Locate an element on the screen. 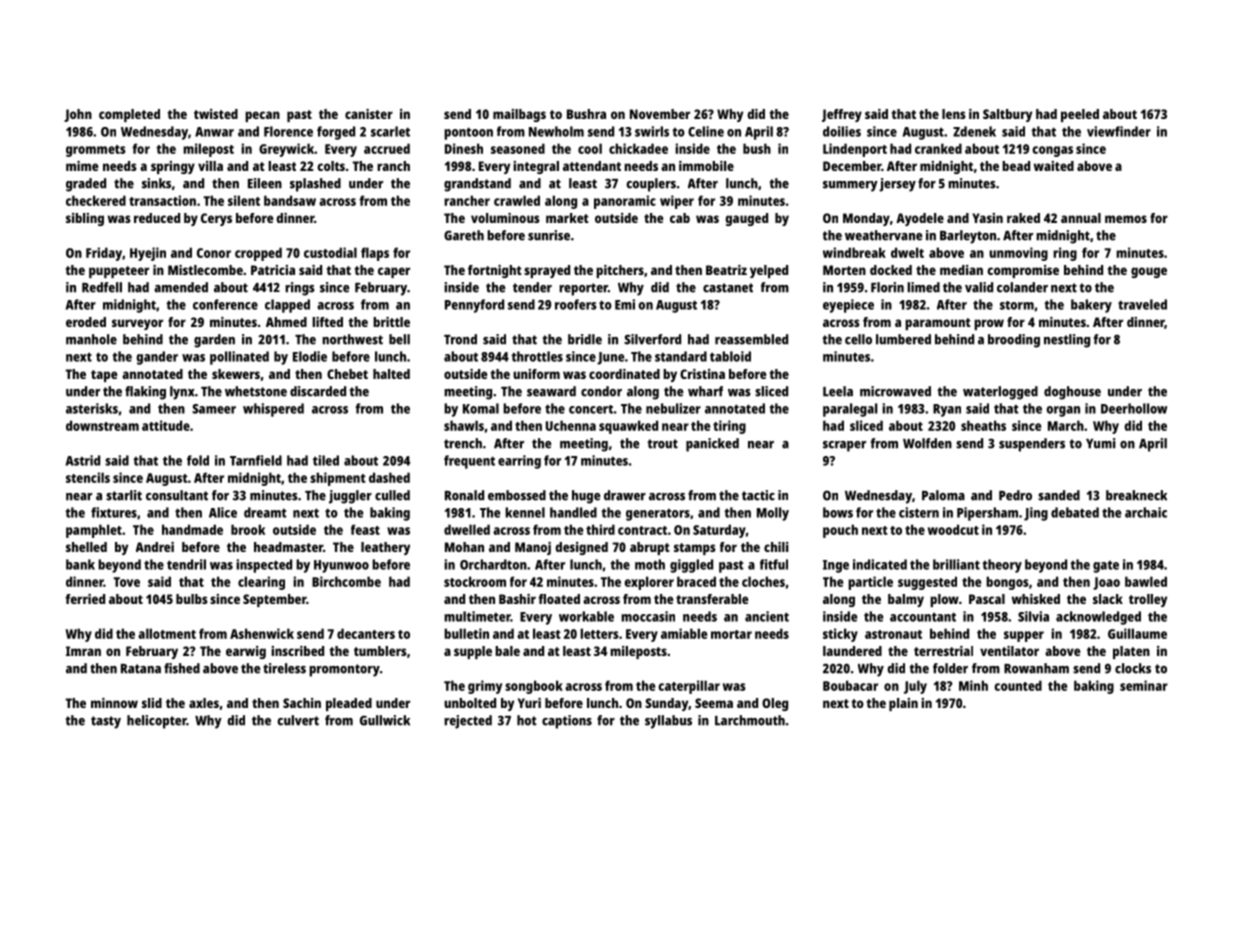 The width and height of the screenshot is (1233, 952). Saltbury is located at coordinates (1007, 115).
